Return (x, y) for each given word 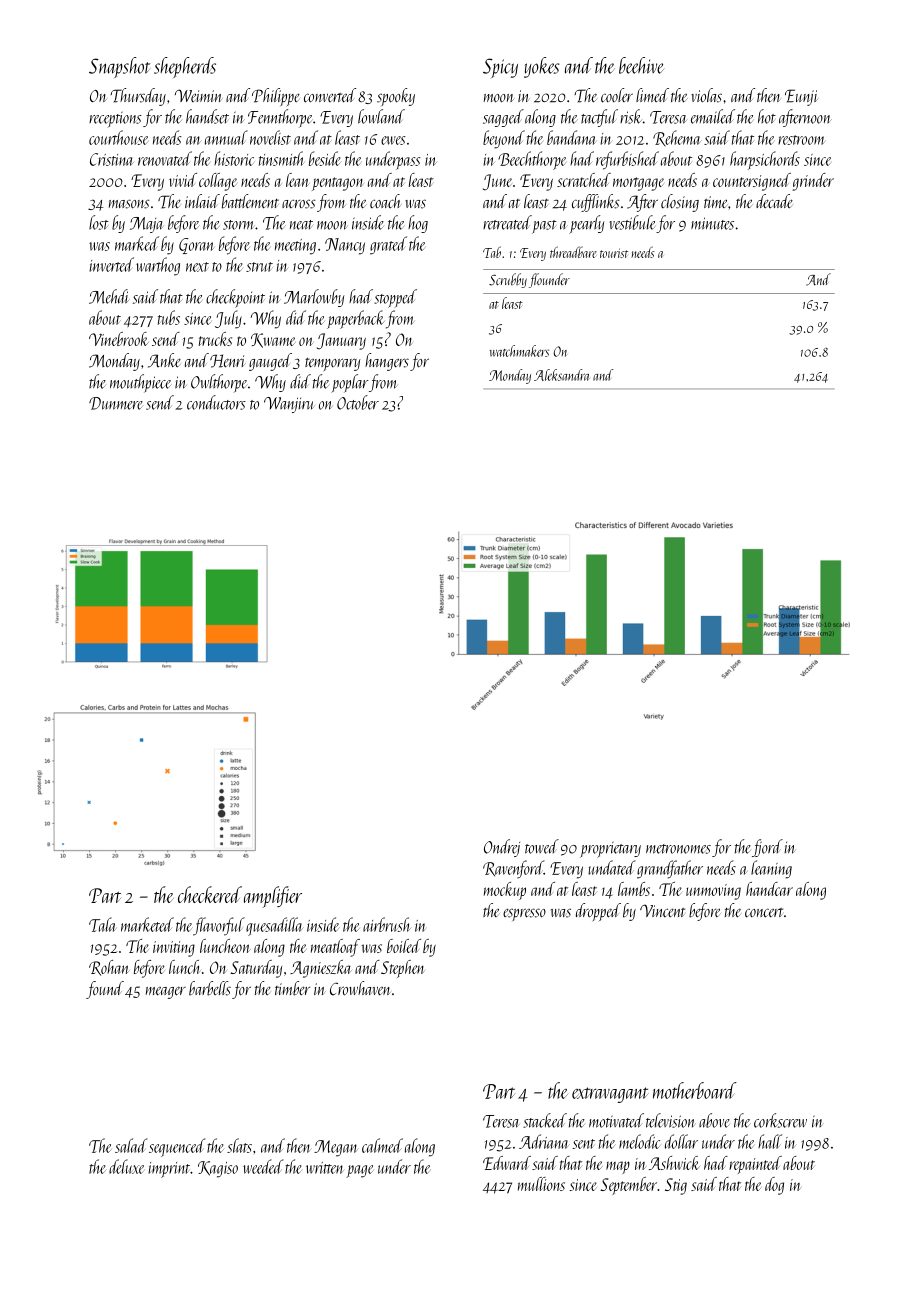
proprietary (610, 849)
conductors (216, 402)
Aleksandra (562, 375)
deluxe (126, 1166)
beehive (642, 65)
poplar (350, 383)
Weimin (199, 95)
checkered (210, 894)
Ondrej (502, 848)
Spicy (500, 68)
